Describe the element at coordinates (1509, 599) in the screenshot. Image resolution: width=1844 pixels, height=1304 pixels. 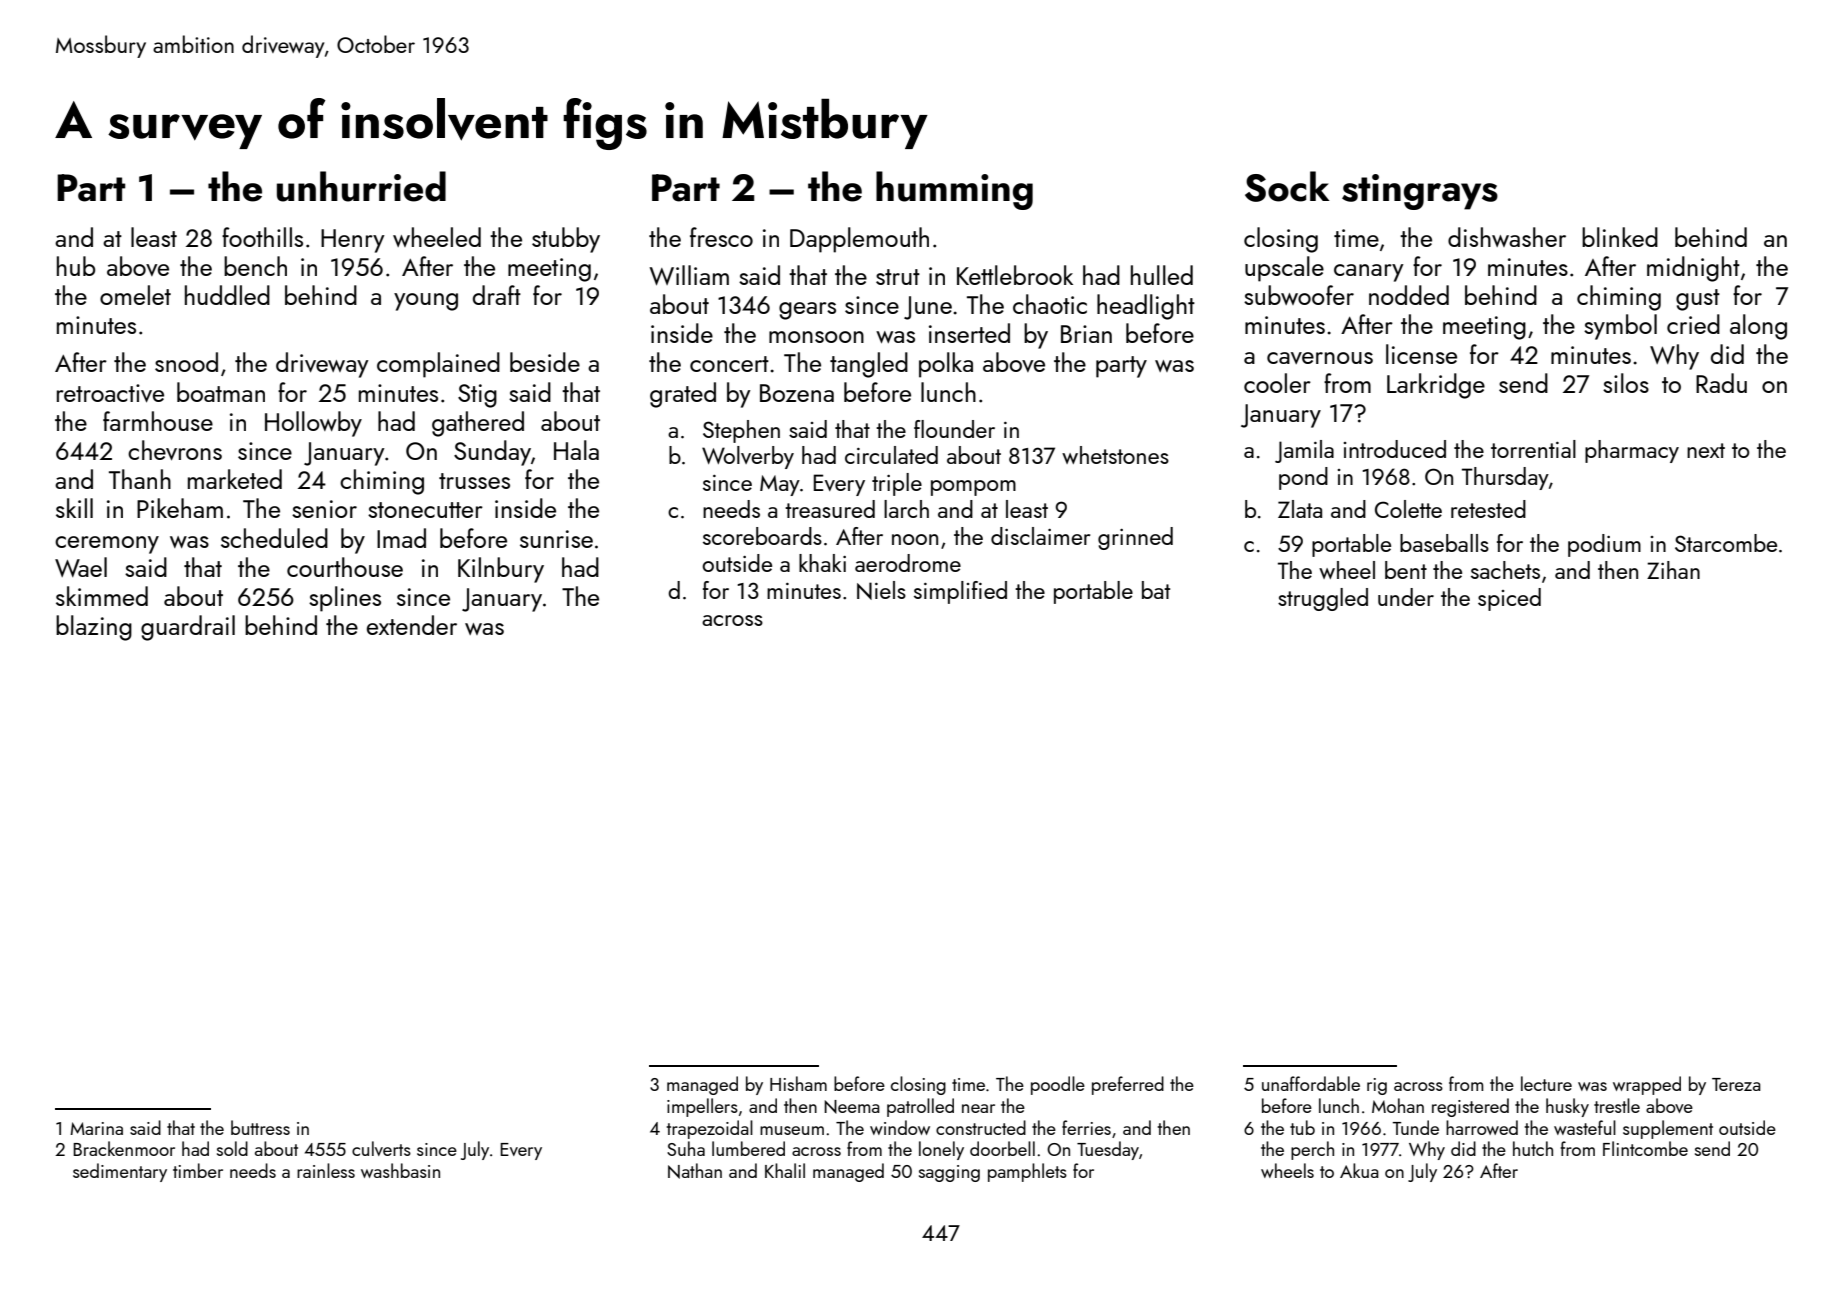
I see `spiced` at that location.
